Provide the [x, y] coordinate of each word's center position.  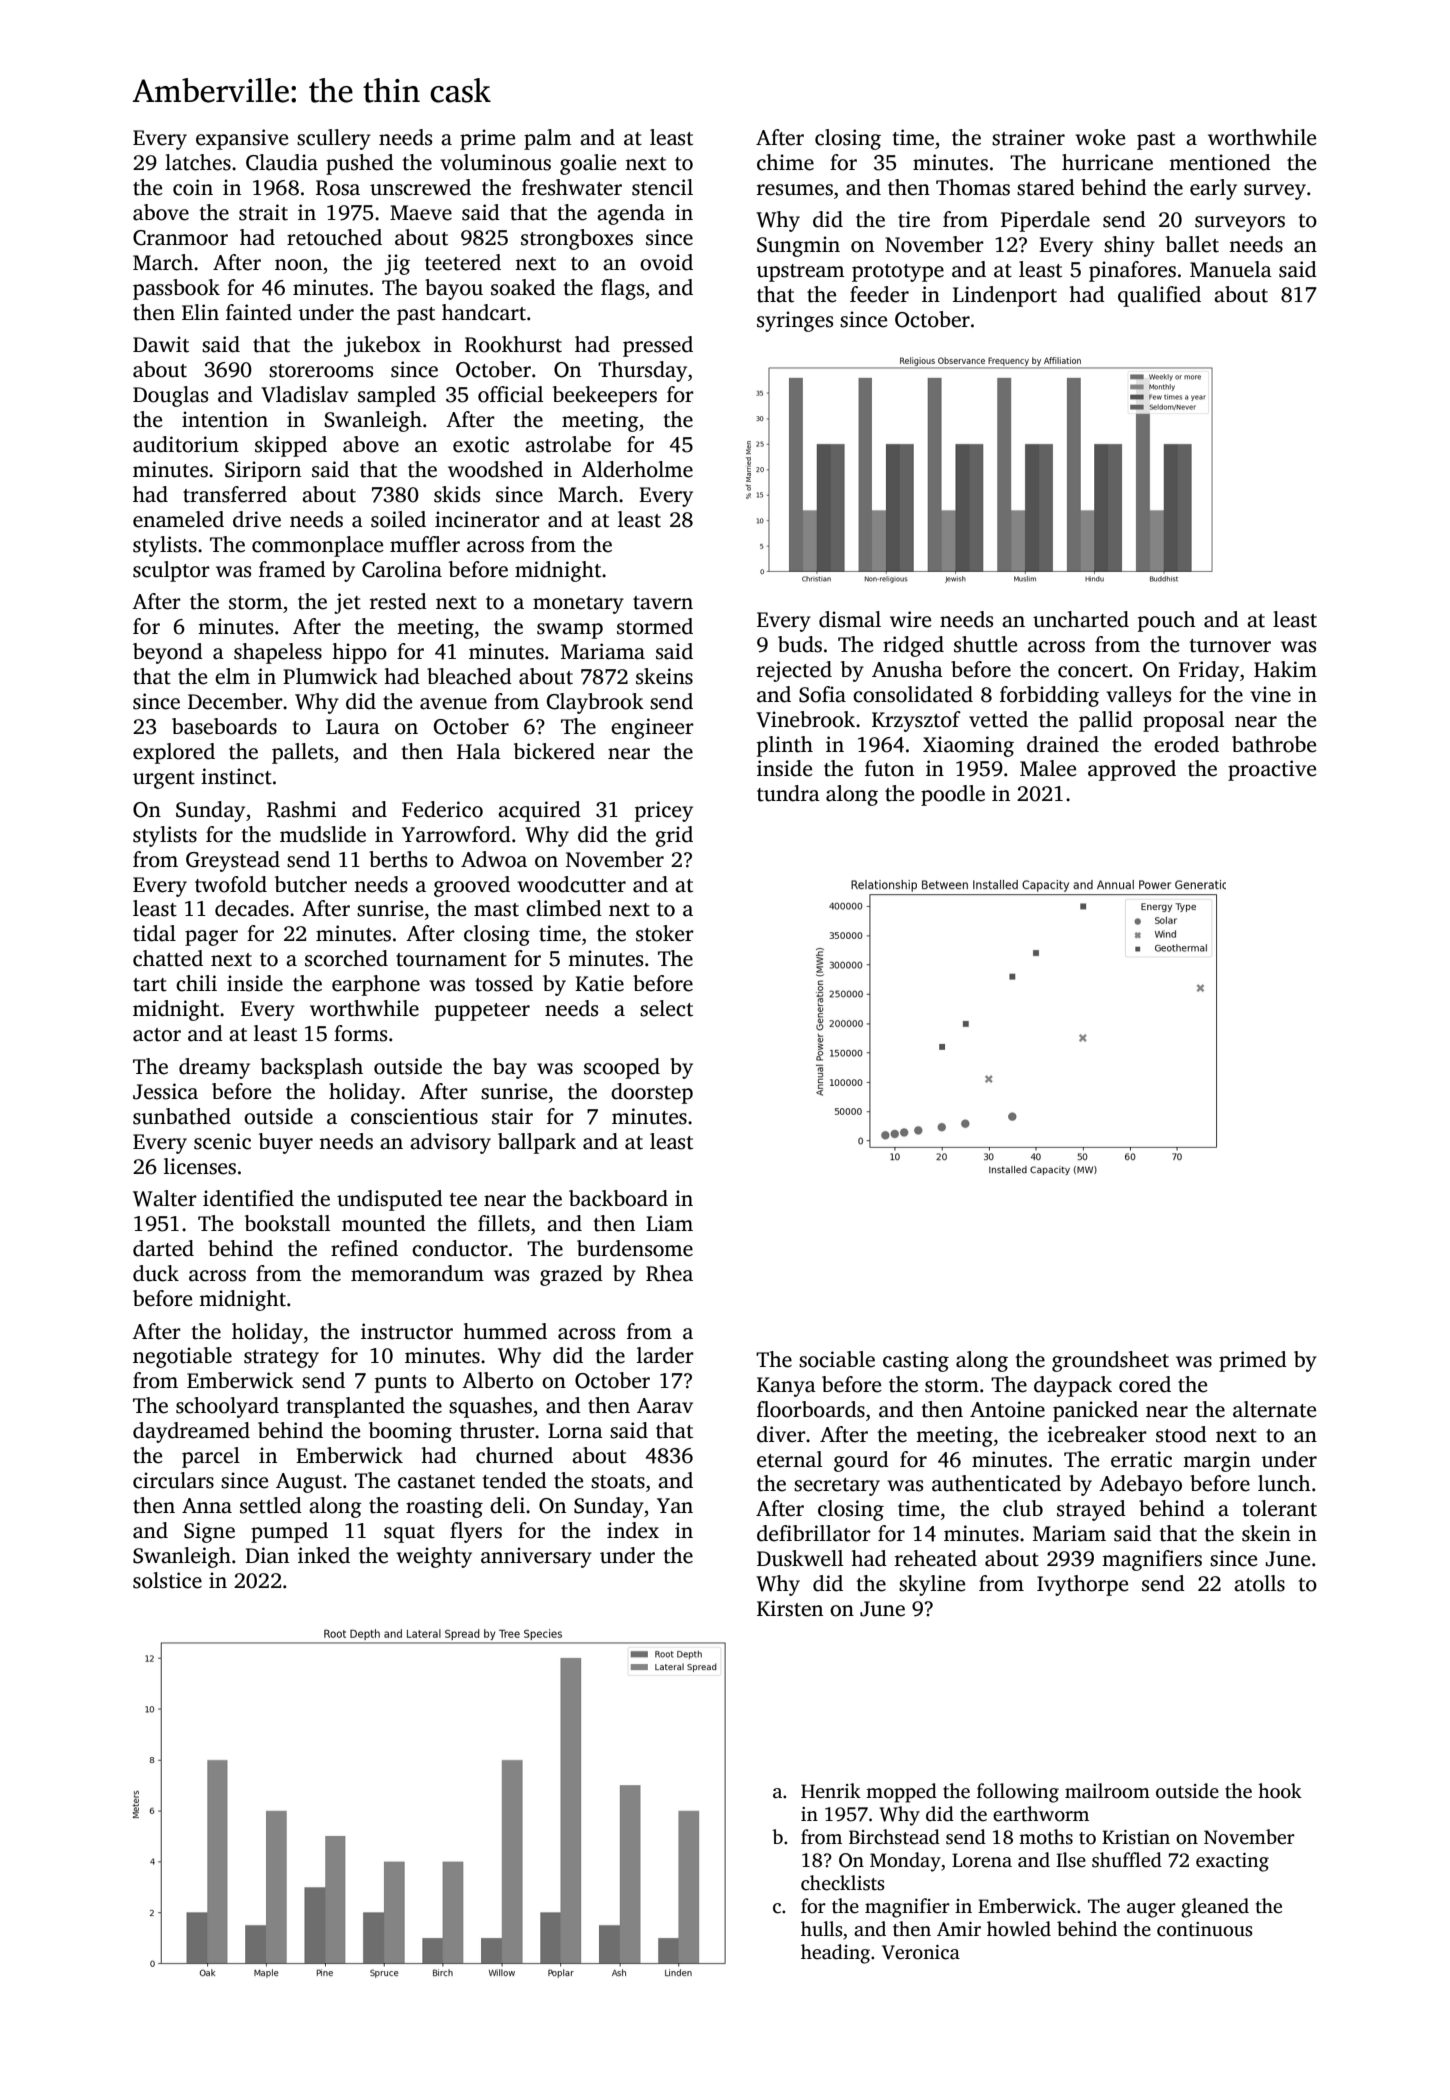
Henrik [831, 1791]
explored [174, 753]
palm [547, 139]
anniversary [536, 1557]
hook [1280, 1791]
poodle [953, 795]
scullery [334, 139]
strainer [1028, 137]
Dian [267, 1555]
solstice [167, 1580]
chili [196, 983]
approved [1132, 770]
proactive [1272, 770]
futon [889, 768]
